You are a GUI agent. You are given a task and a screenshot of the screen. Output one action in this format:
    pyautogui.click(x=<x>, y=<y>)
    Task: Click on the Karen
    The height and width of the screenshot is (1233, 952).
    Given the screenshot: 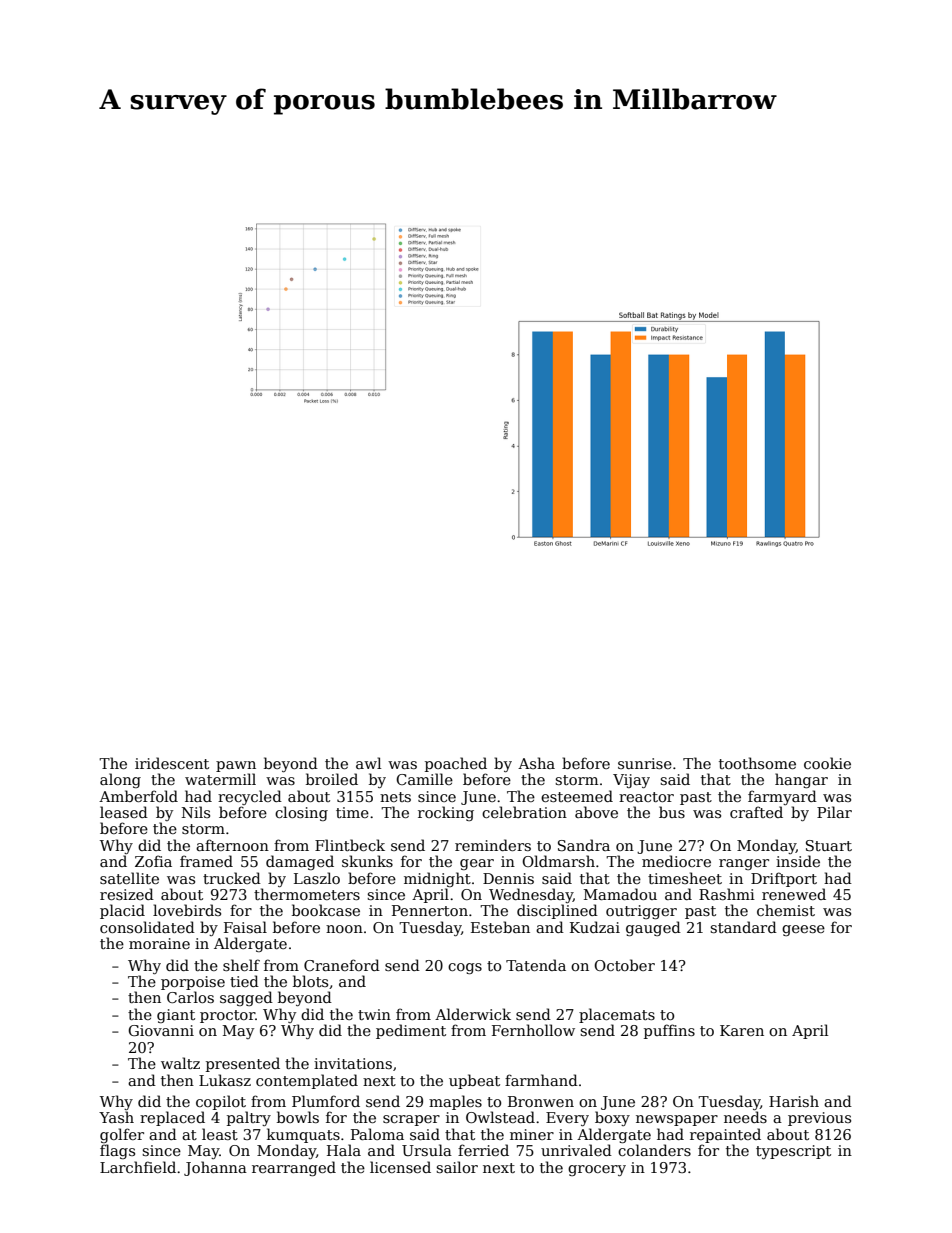 What is the action you would take?
    pyautogui.click(x=742, y=1030)
